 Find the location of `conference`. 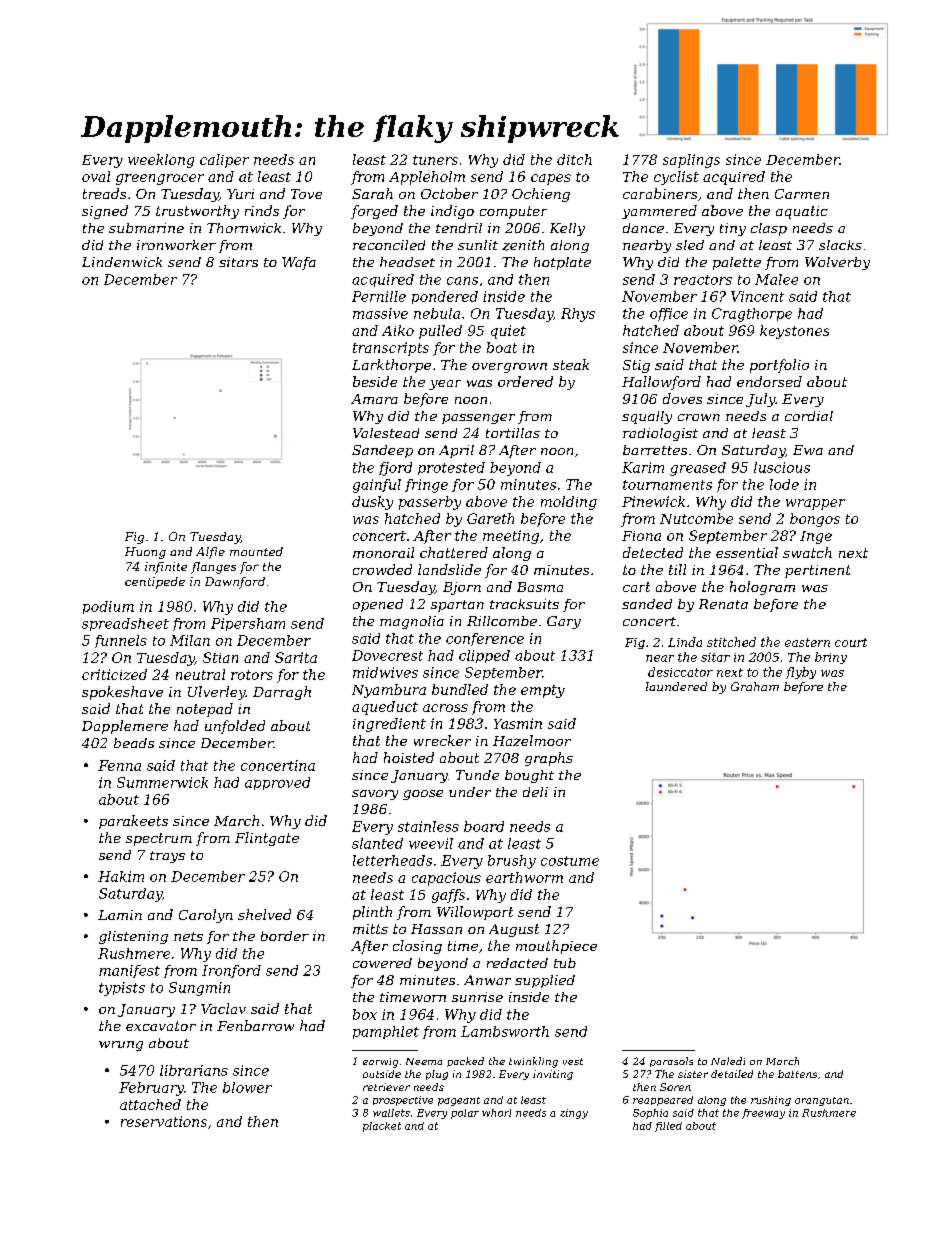

conference is located at coordinates (485, 639).
